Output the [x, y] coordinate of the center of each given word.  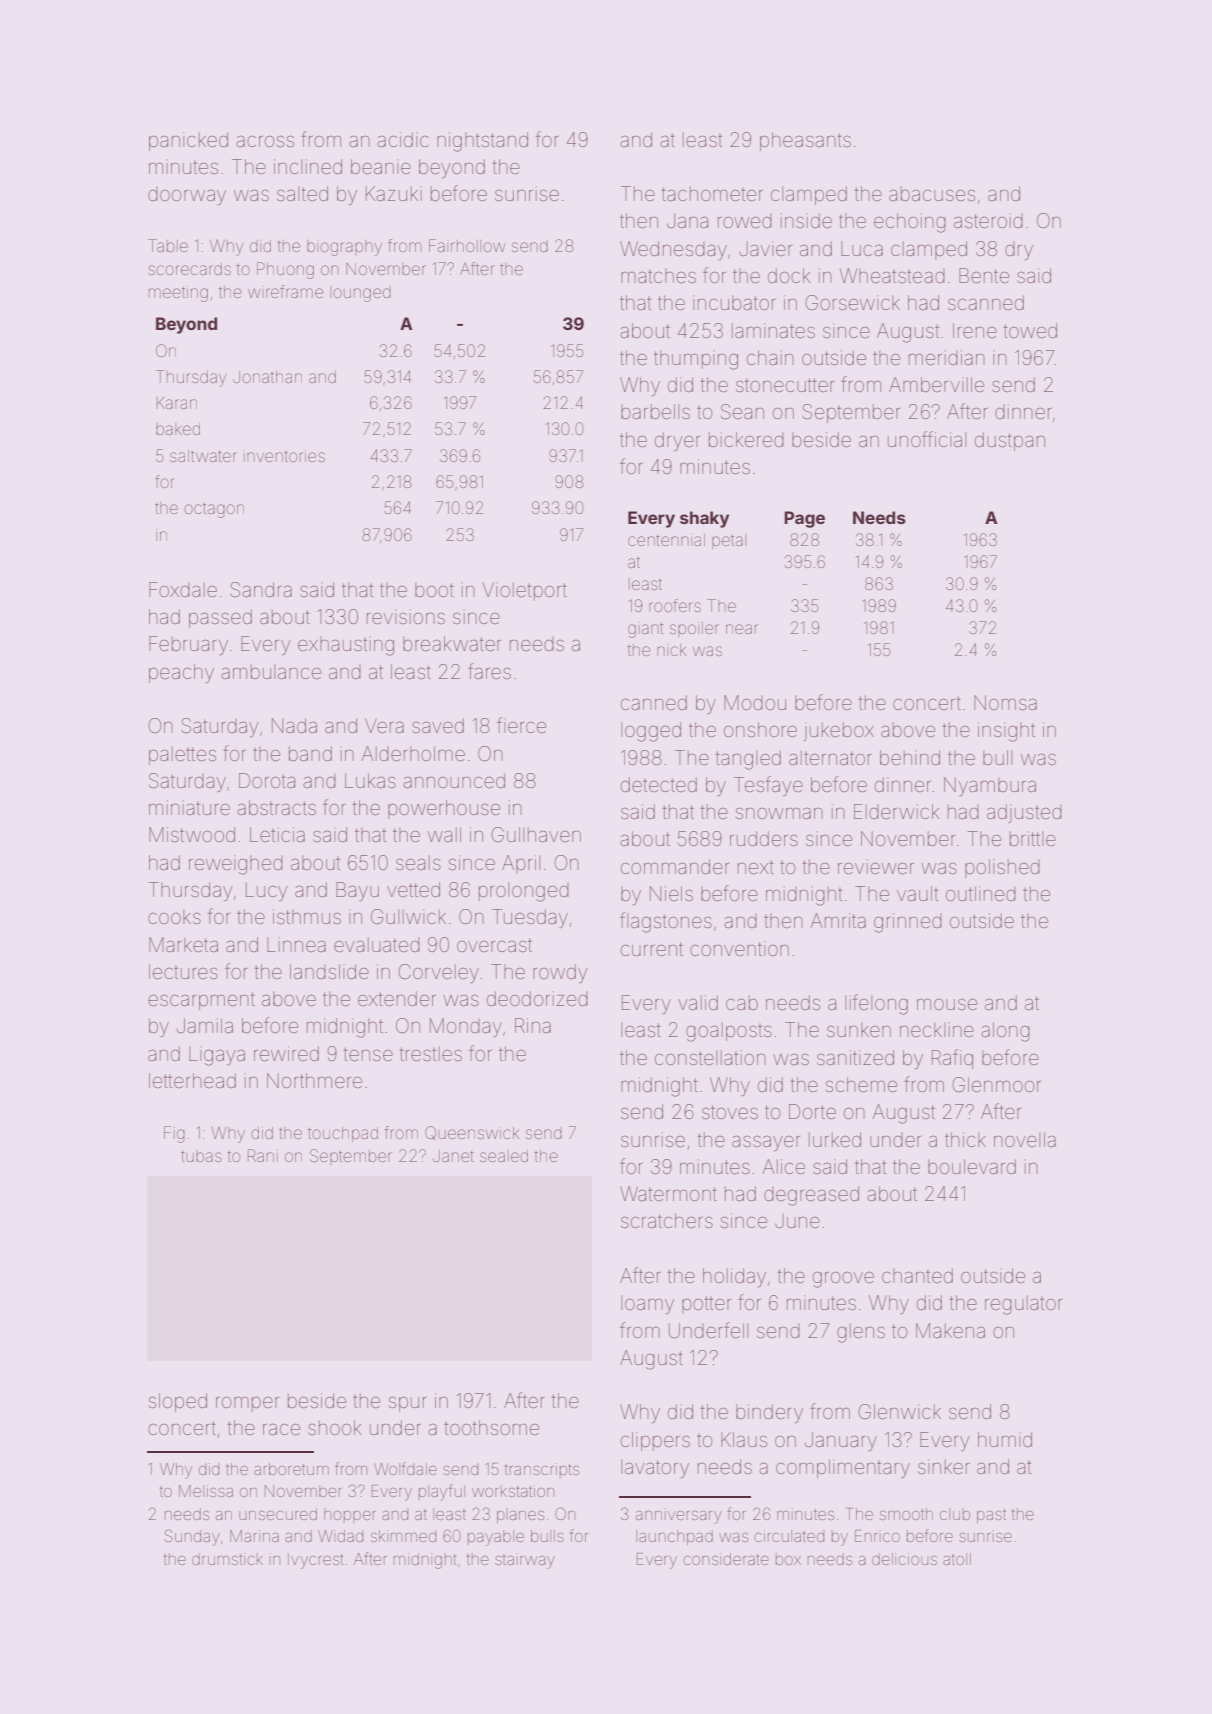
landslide [329, 971]
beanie [381, 166]
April [521, 864]
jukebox [839, 731]
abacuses [932, 193]
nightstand [482, 142]
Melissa [206, 1491]
